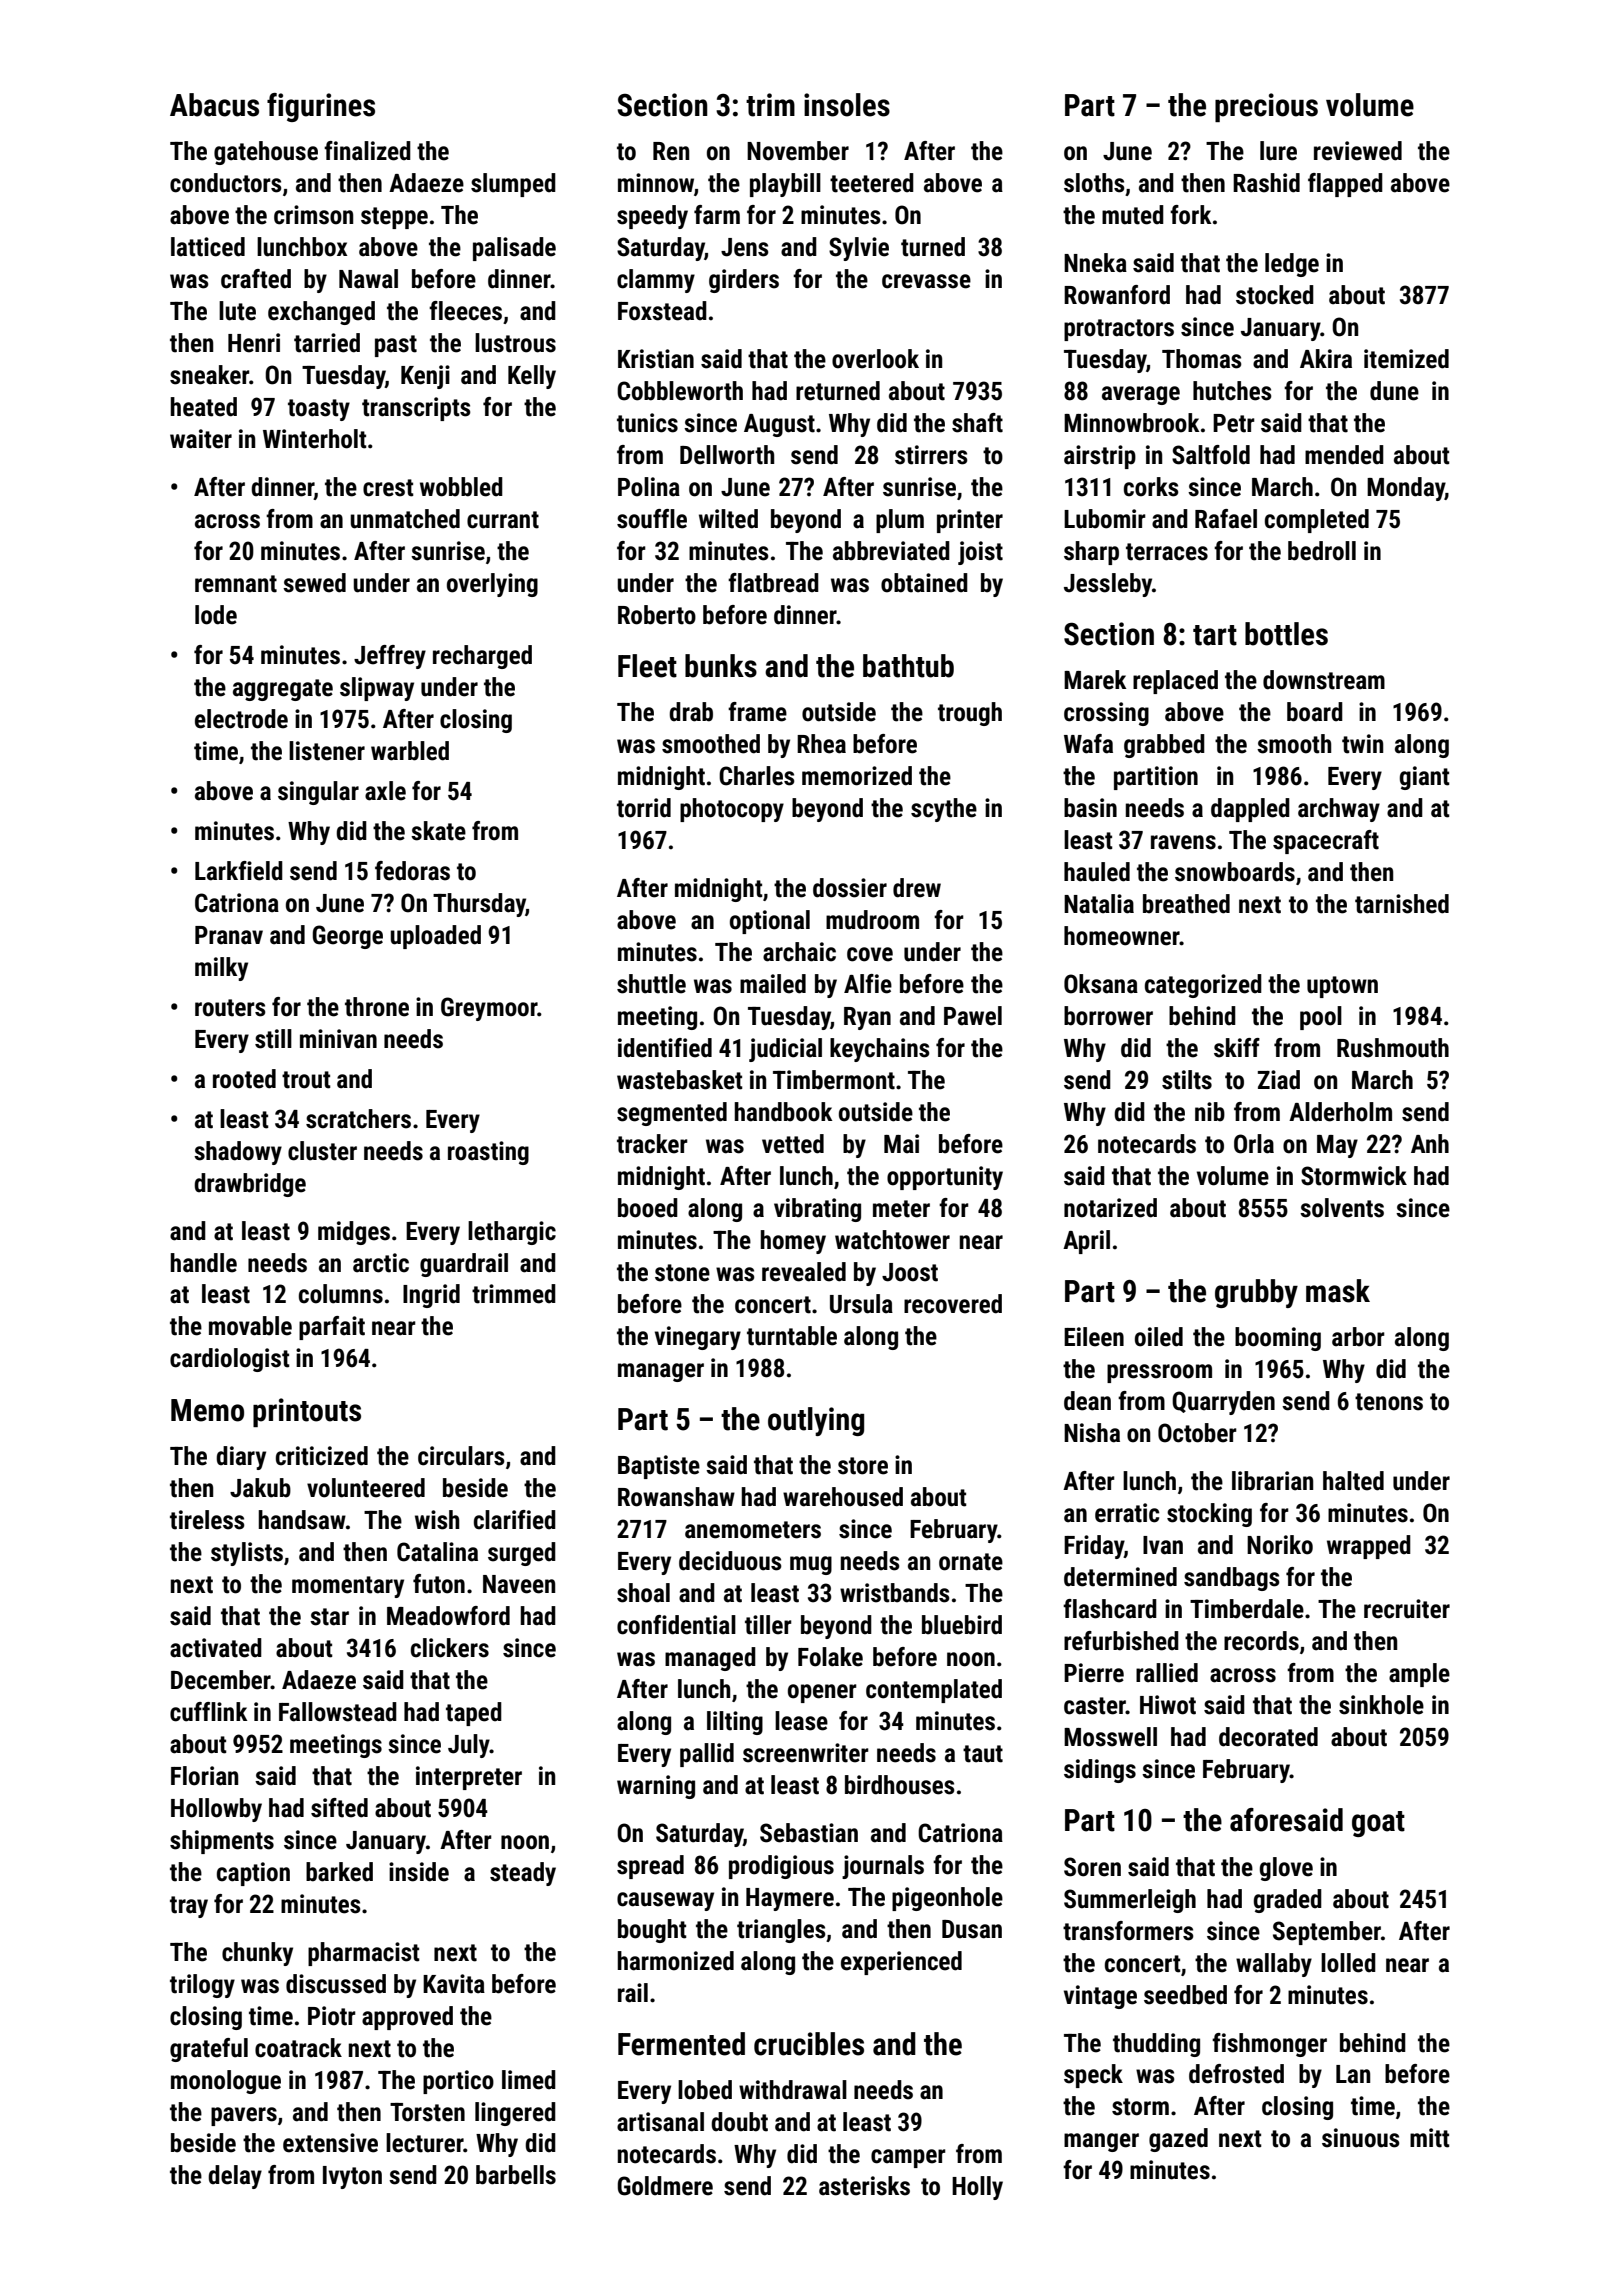 The height and width of the image is (2292, 1620). Describe the element at coordinates (1406, 489) in the image. I see `Monday` at that location.
